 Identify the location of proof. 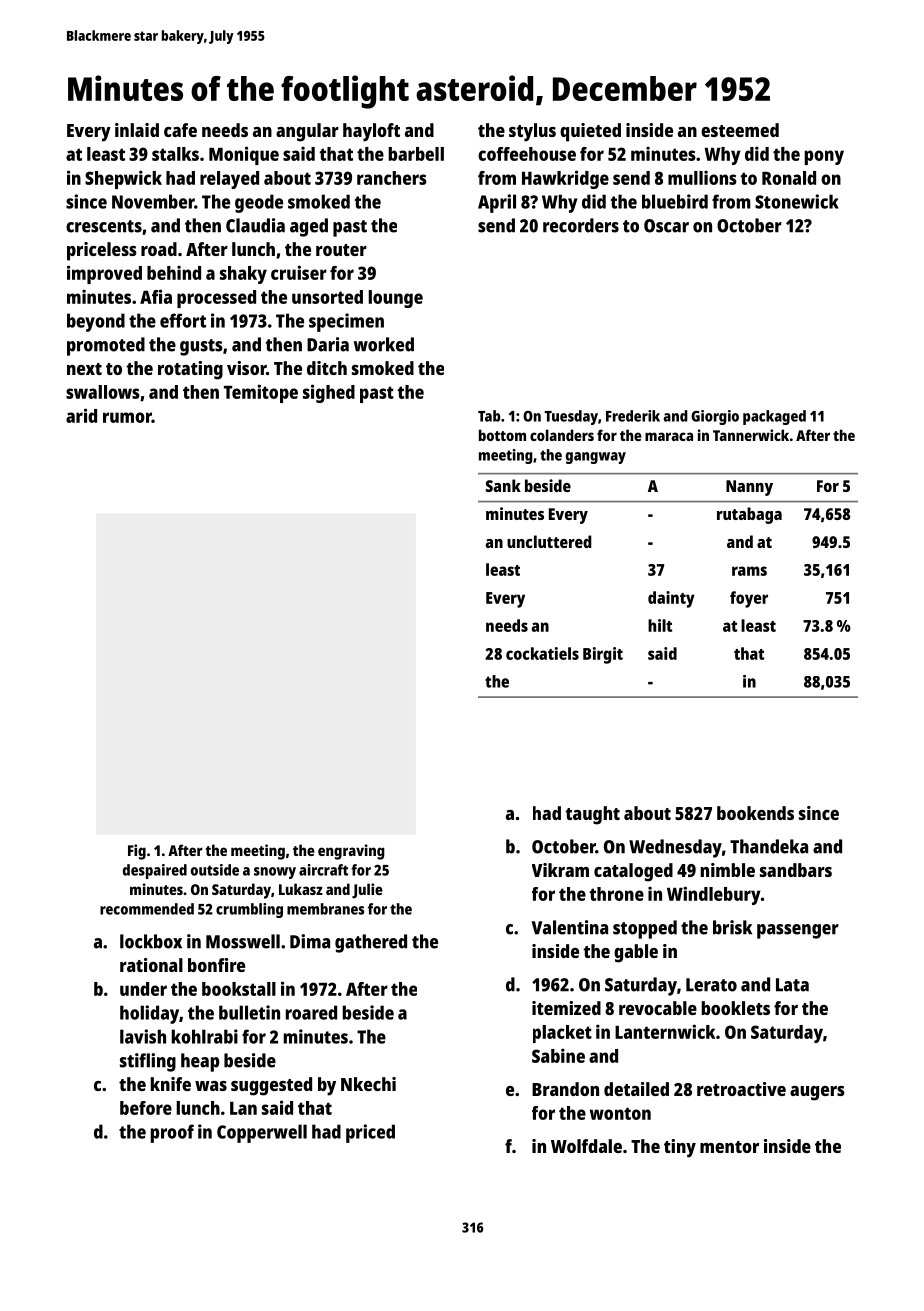
(172, 1133).
